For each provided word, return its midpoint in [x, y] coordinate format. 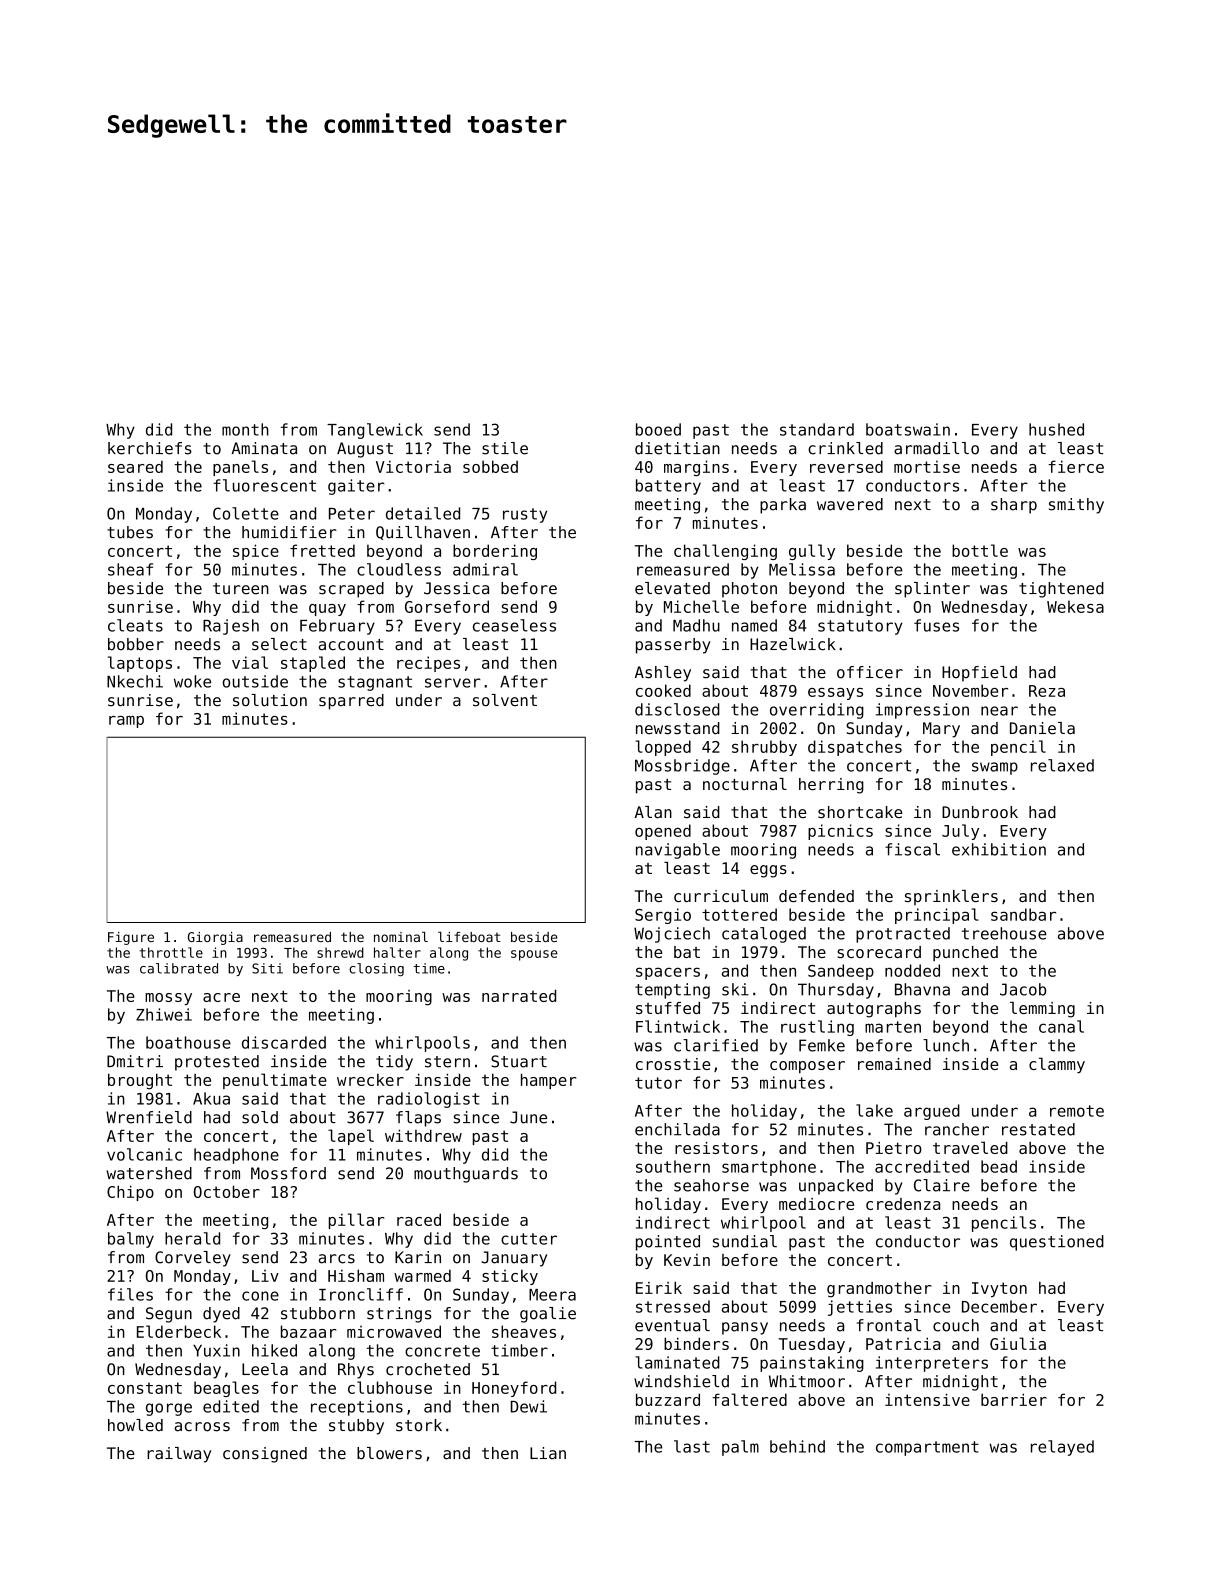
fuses [936, 625]
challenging [725, 552]
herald [192, 1238]
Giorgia [215, 938]
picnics [840, 832]
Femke [822, 1045]
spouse [534, 955]
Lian [548, 1453]
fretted [322, 550]
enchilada [677, 1129]
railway [179, 1455]
